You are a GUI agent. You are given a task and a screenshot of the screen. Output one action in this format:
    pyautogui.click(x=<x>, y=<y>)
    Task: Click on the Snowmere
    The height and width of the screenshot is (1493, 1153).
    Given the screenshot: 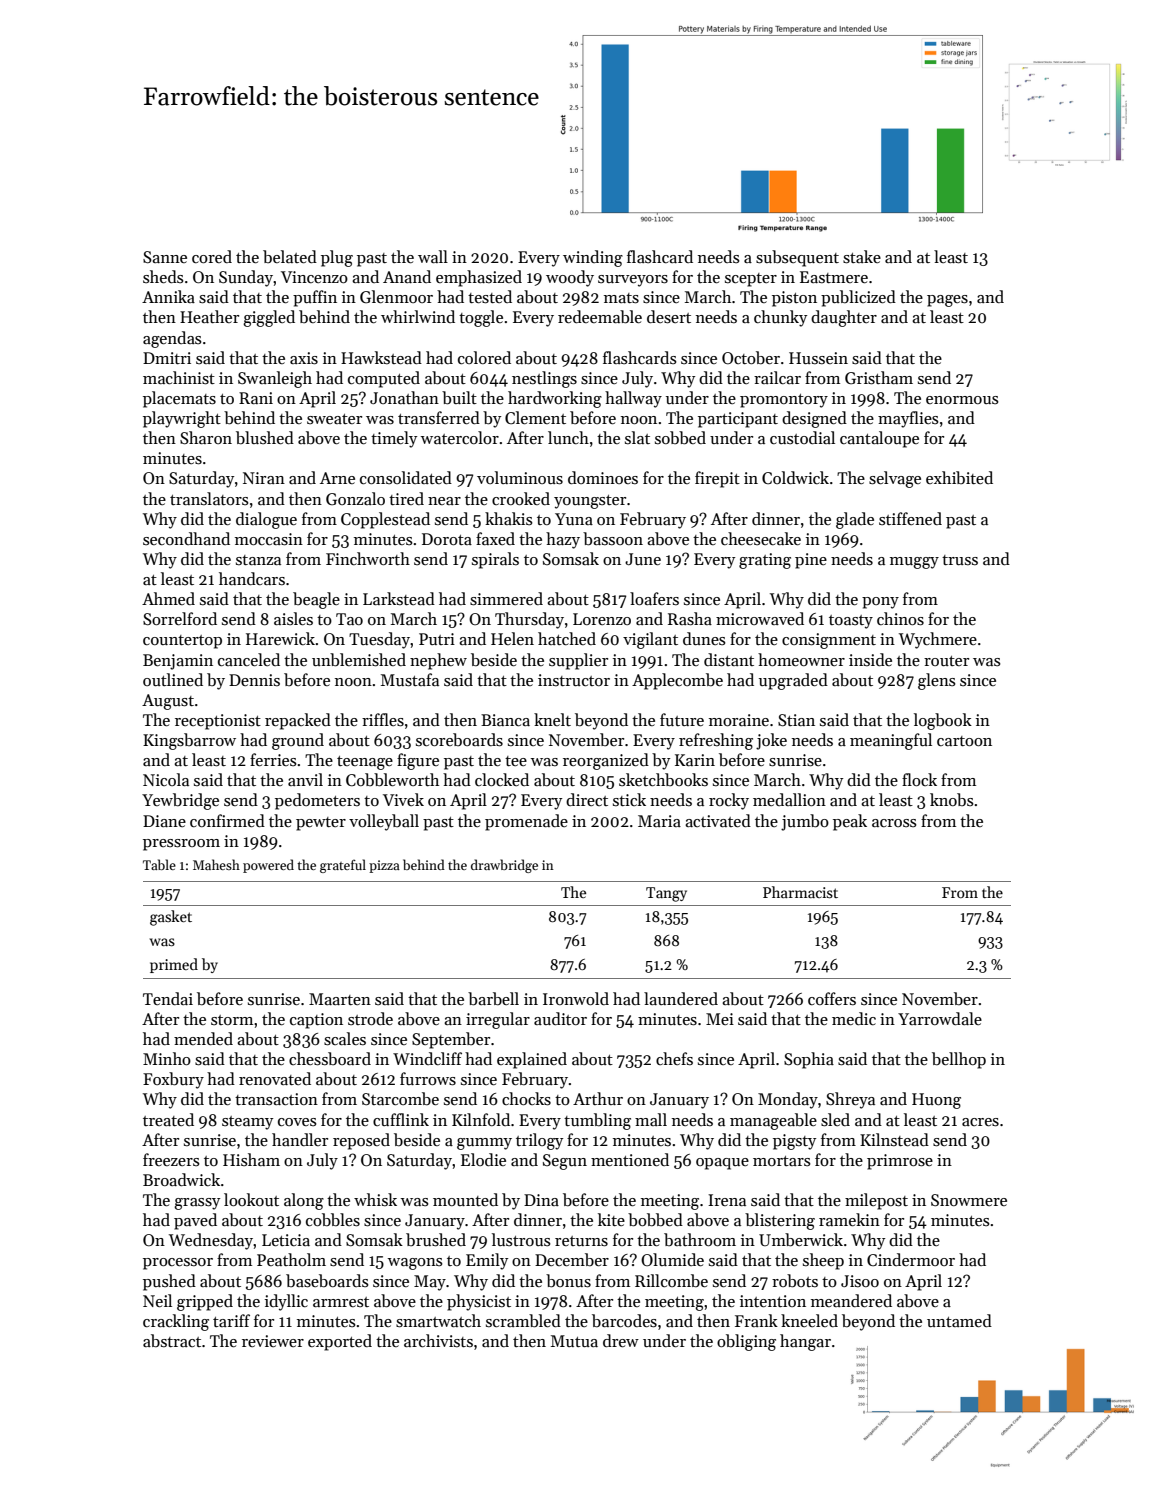 What is the action you would take?
    pyautogui.click(x=969, y=1200)
